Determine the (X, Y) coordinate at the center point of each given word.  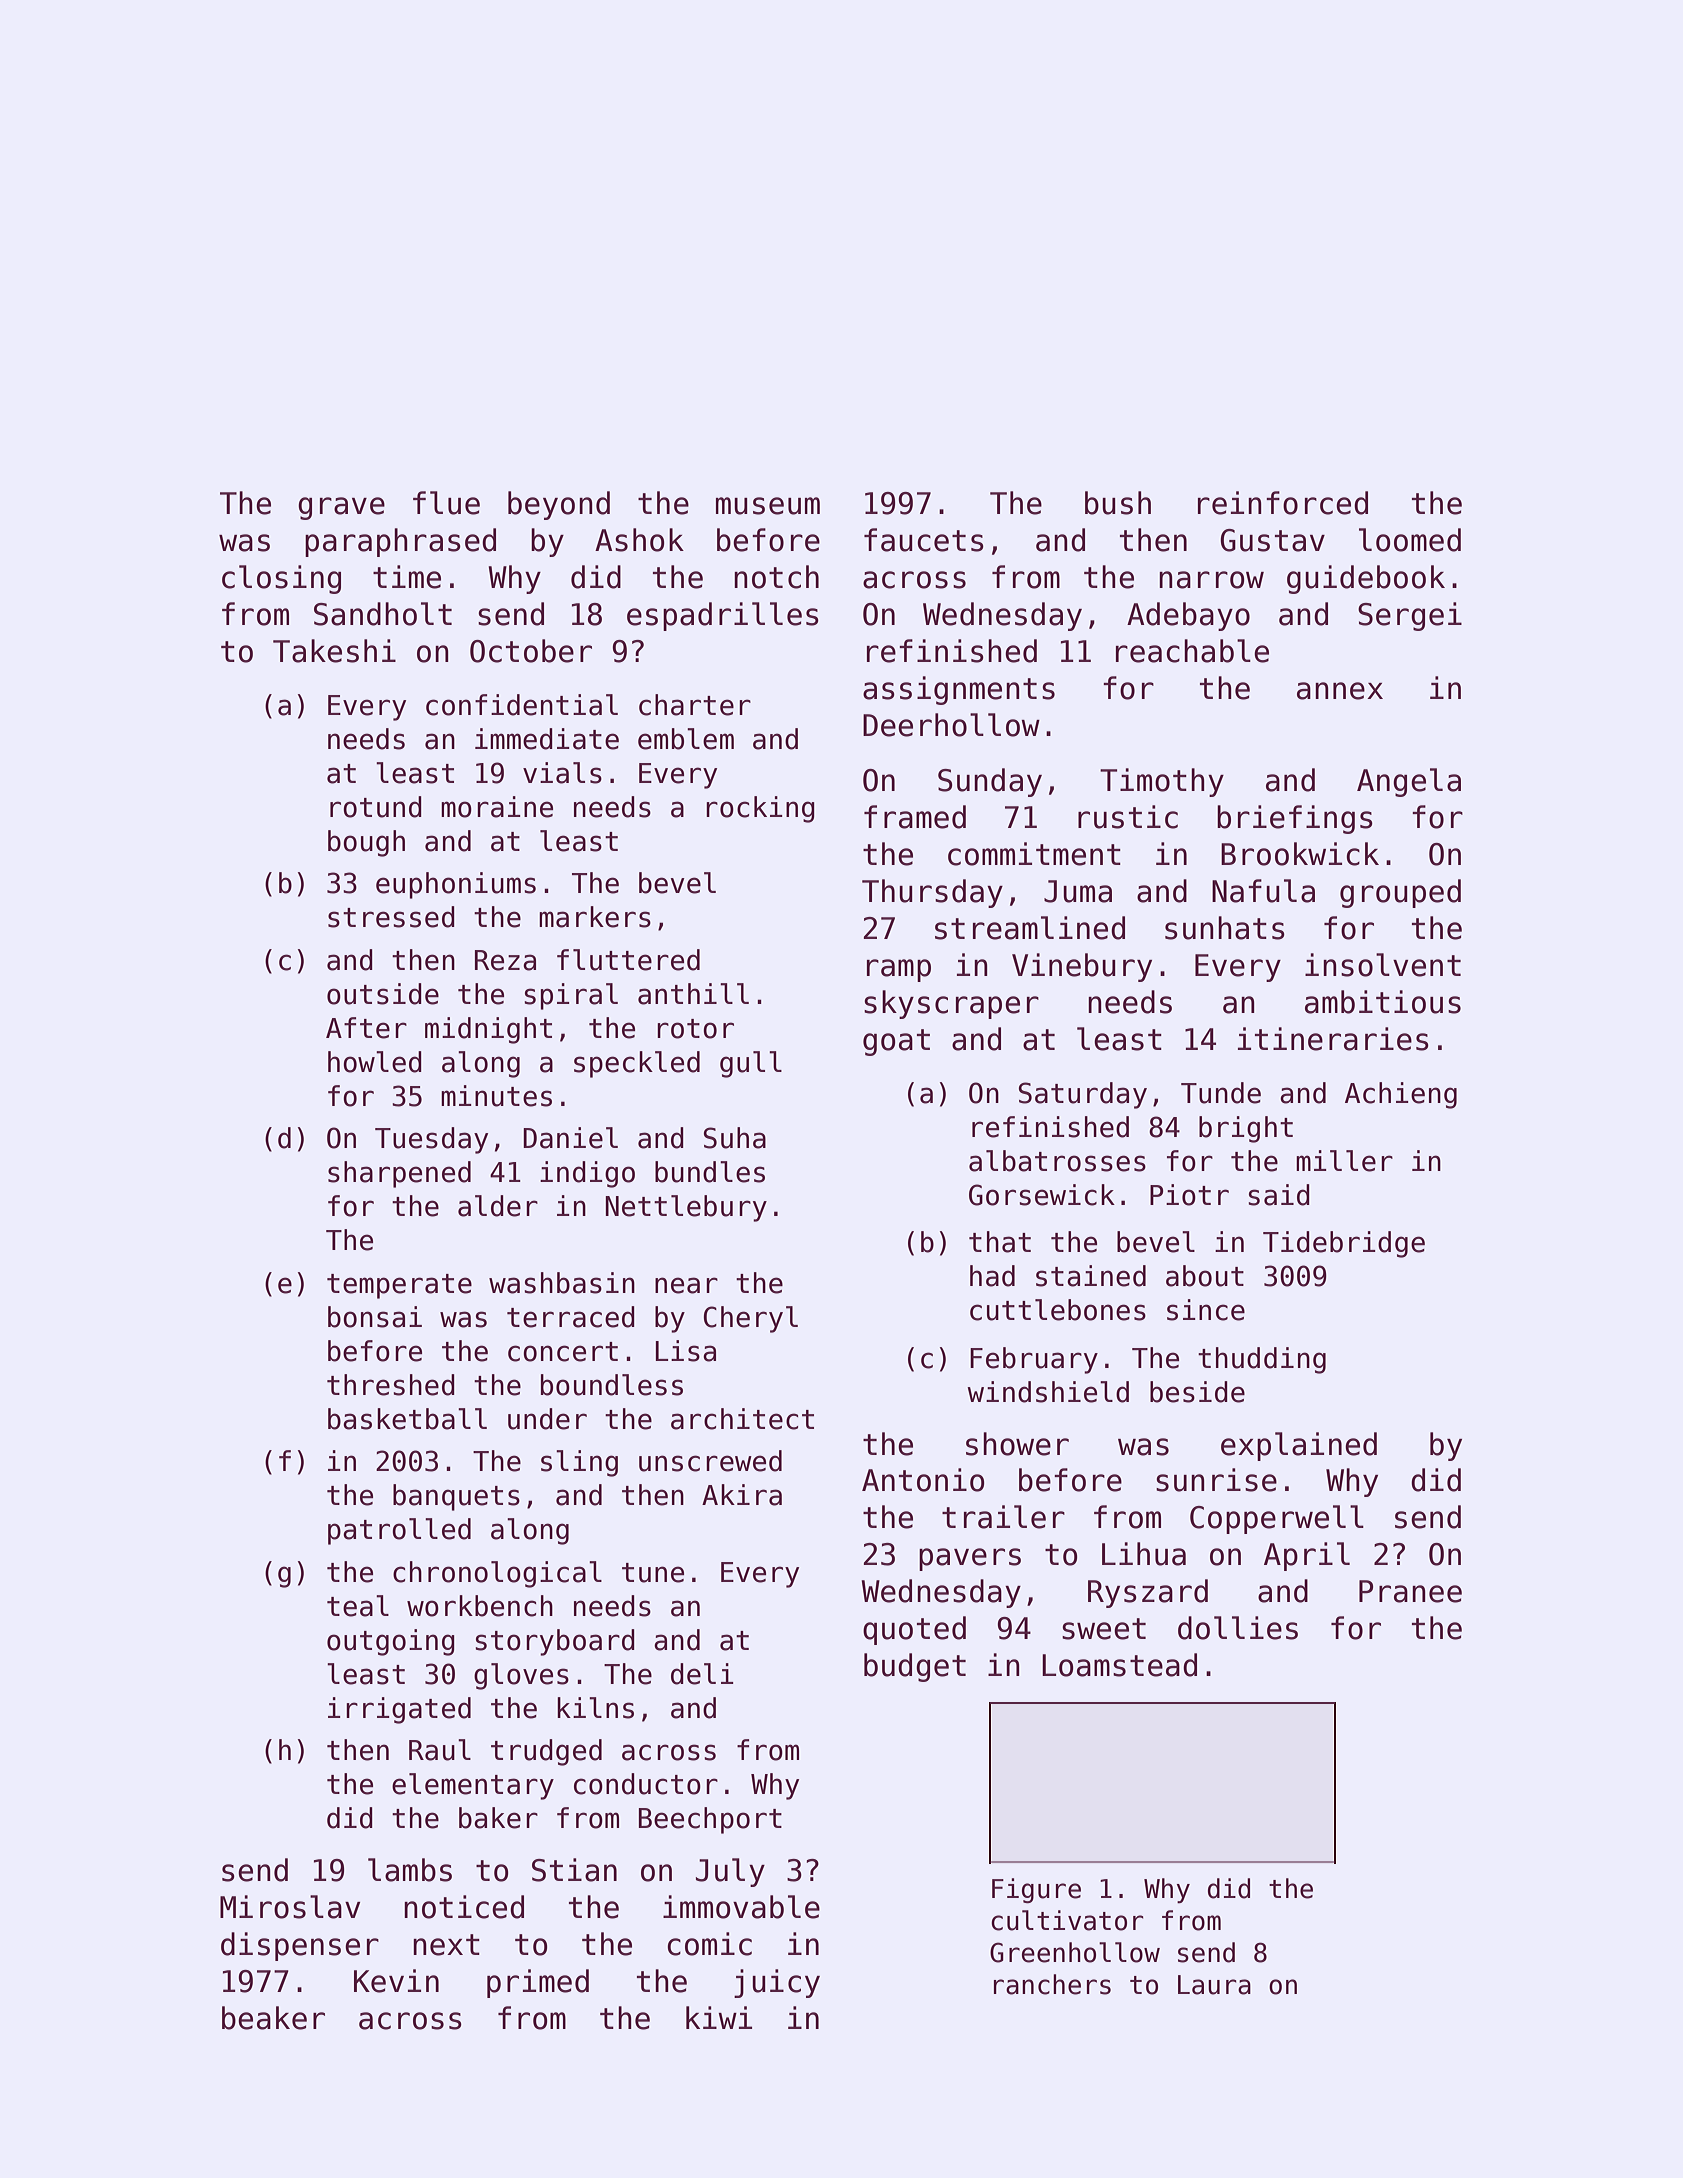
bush (1118, 503)
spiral (571, 996)
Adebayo (1188, 616)
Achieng (1401, 1095)
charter (695, 705)
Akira (742, 1495)
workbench (480, 1606)
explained (1299, 1446)
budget (915, 1667)
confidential (522, 705)
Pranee (1410, 1591)
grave (341, 508)
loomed (1410, 540)
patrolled (399, 1531)
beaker (273, 2018)
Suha (735, 1138)
